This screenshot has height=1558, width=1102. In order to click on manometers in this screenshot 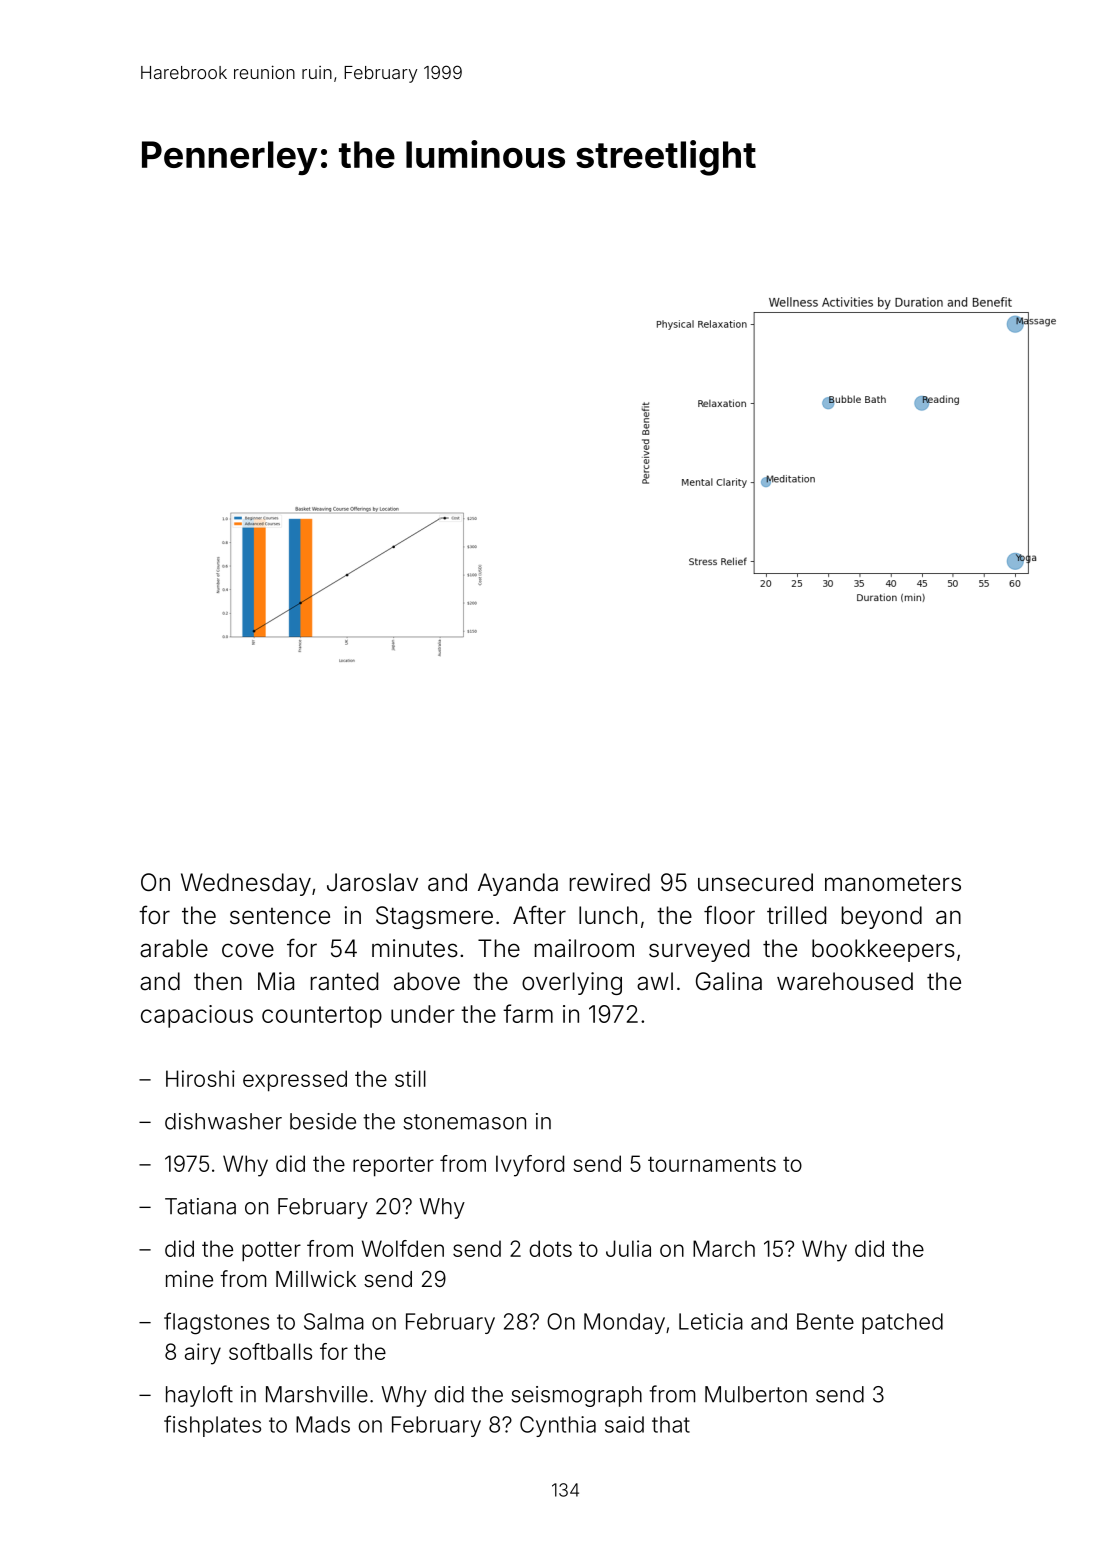, I will do `click(893, 883)`.
